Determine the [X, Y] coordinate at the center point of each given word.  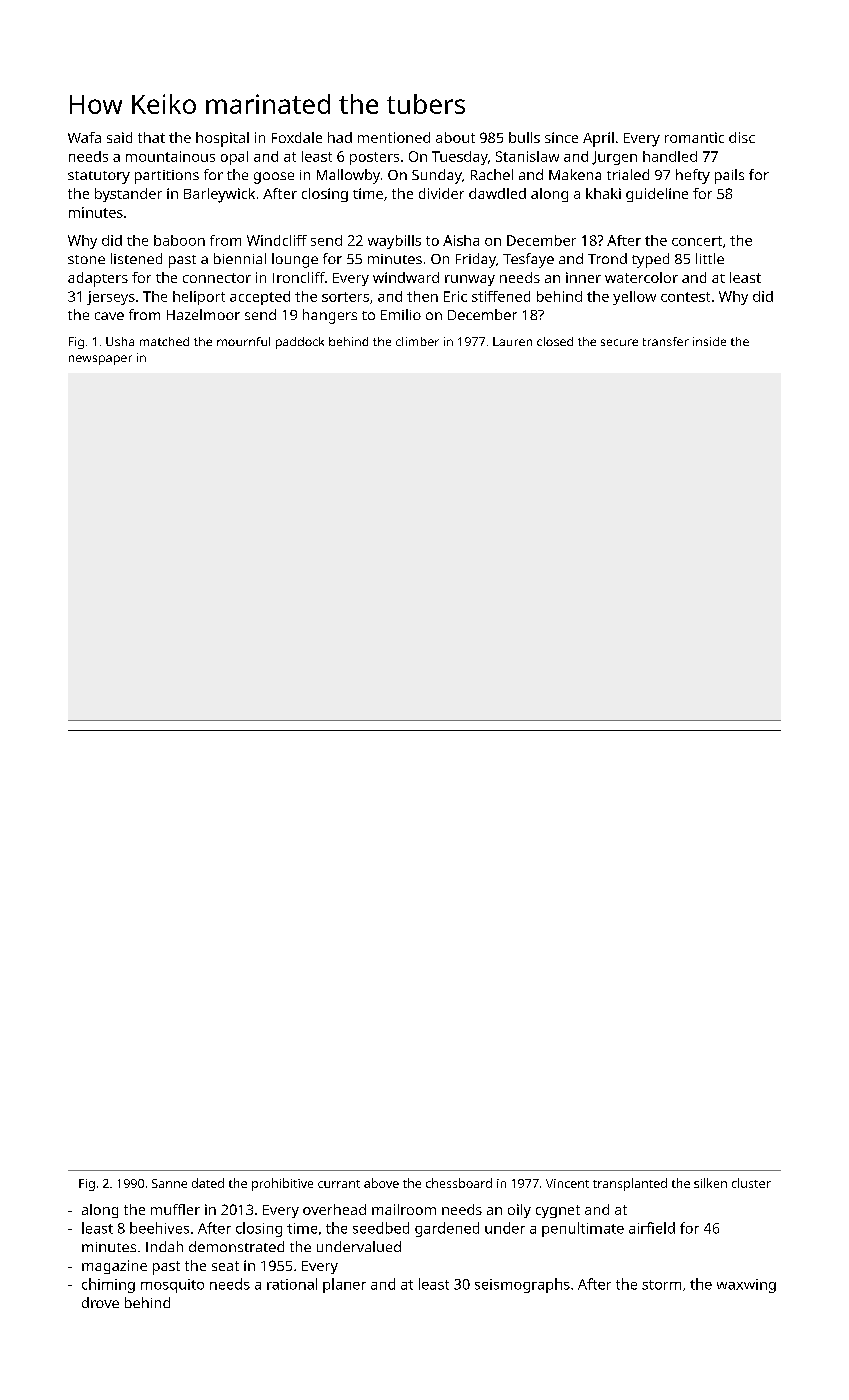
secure [619, 342]
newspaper [100, 360]
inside [709, 341]
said [119, 137]
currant [339, 1184]
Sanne [169, 1183]
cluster [751, 1183]
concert [697, 241]
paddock [300, 343]
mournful [243, 341]
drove [100, 1302]
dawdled [497, 193]
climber [417, 341]
